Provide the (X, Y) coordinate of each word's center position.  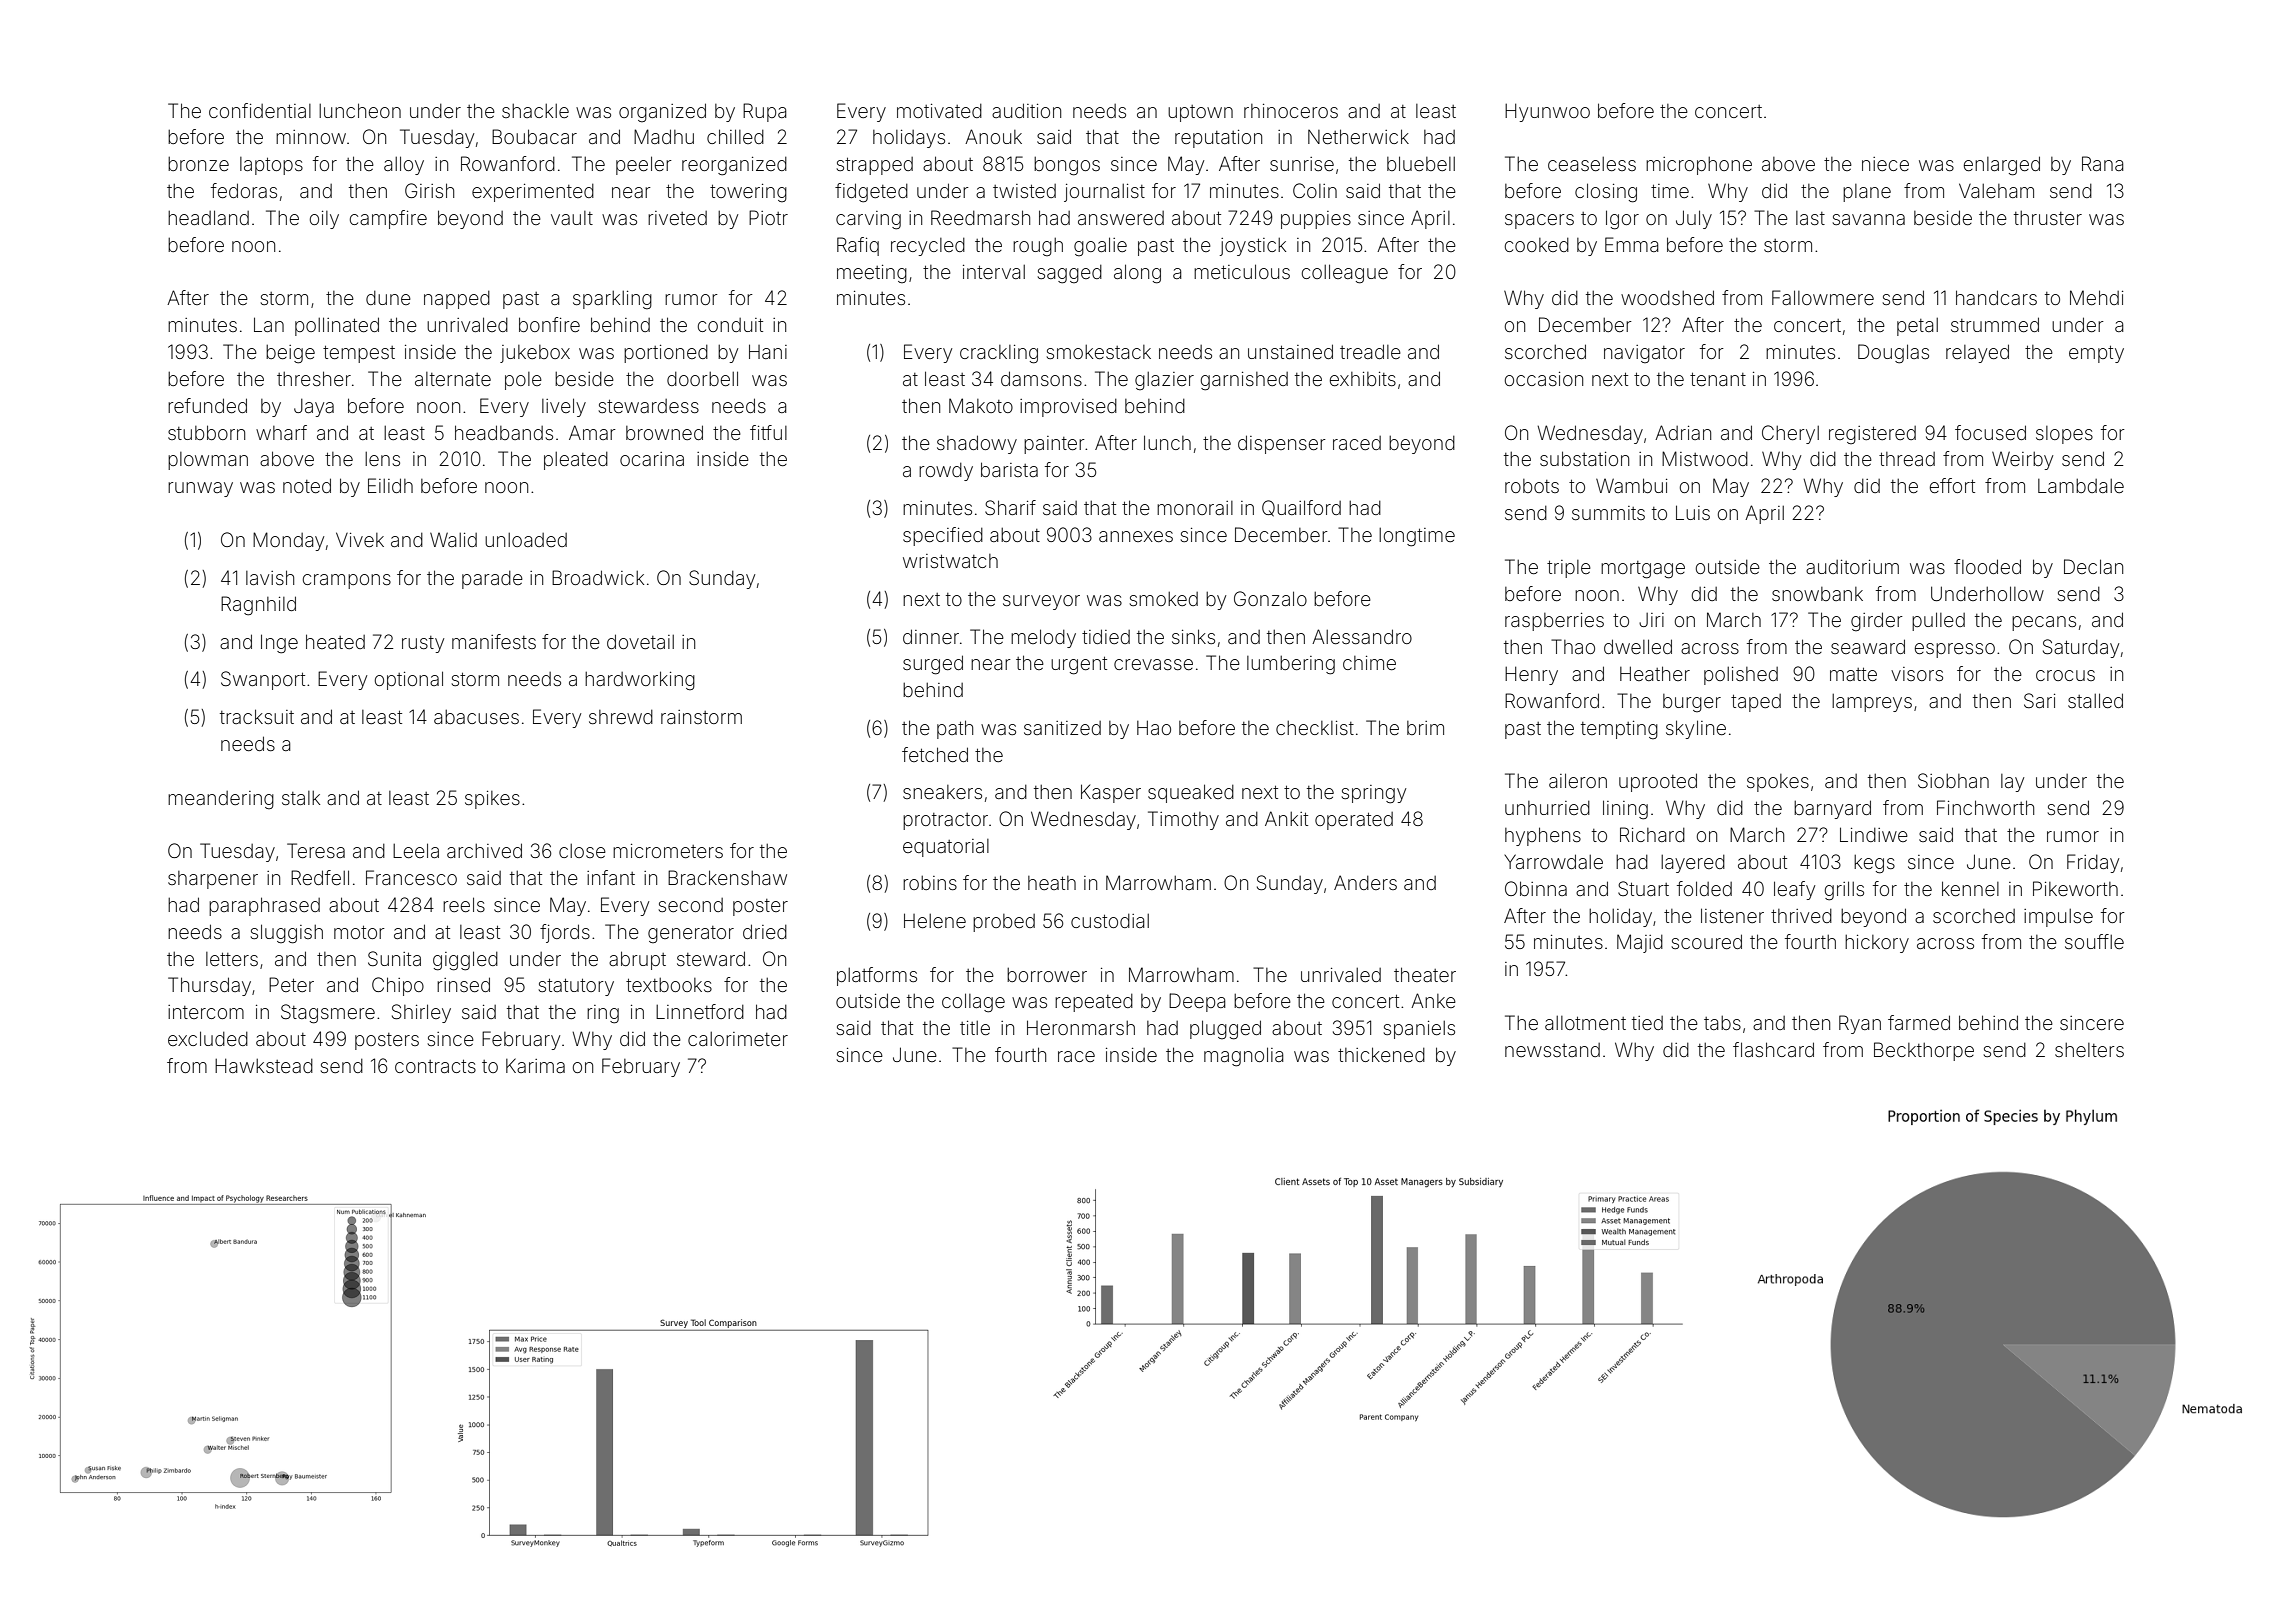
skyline (1696, 729)
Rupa (765, 112)
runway (200, 489)
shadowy (977, 444)
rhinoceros (1291, 111)
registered (1872, 435)
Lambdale (2081, 486)
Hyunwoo (1547, 112)
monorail (1195, 508)
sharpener (213, 880)
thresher (314, 378)
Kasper (1111, 793)
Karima (535, 1065)
